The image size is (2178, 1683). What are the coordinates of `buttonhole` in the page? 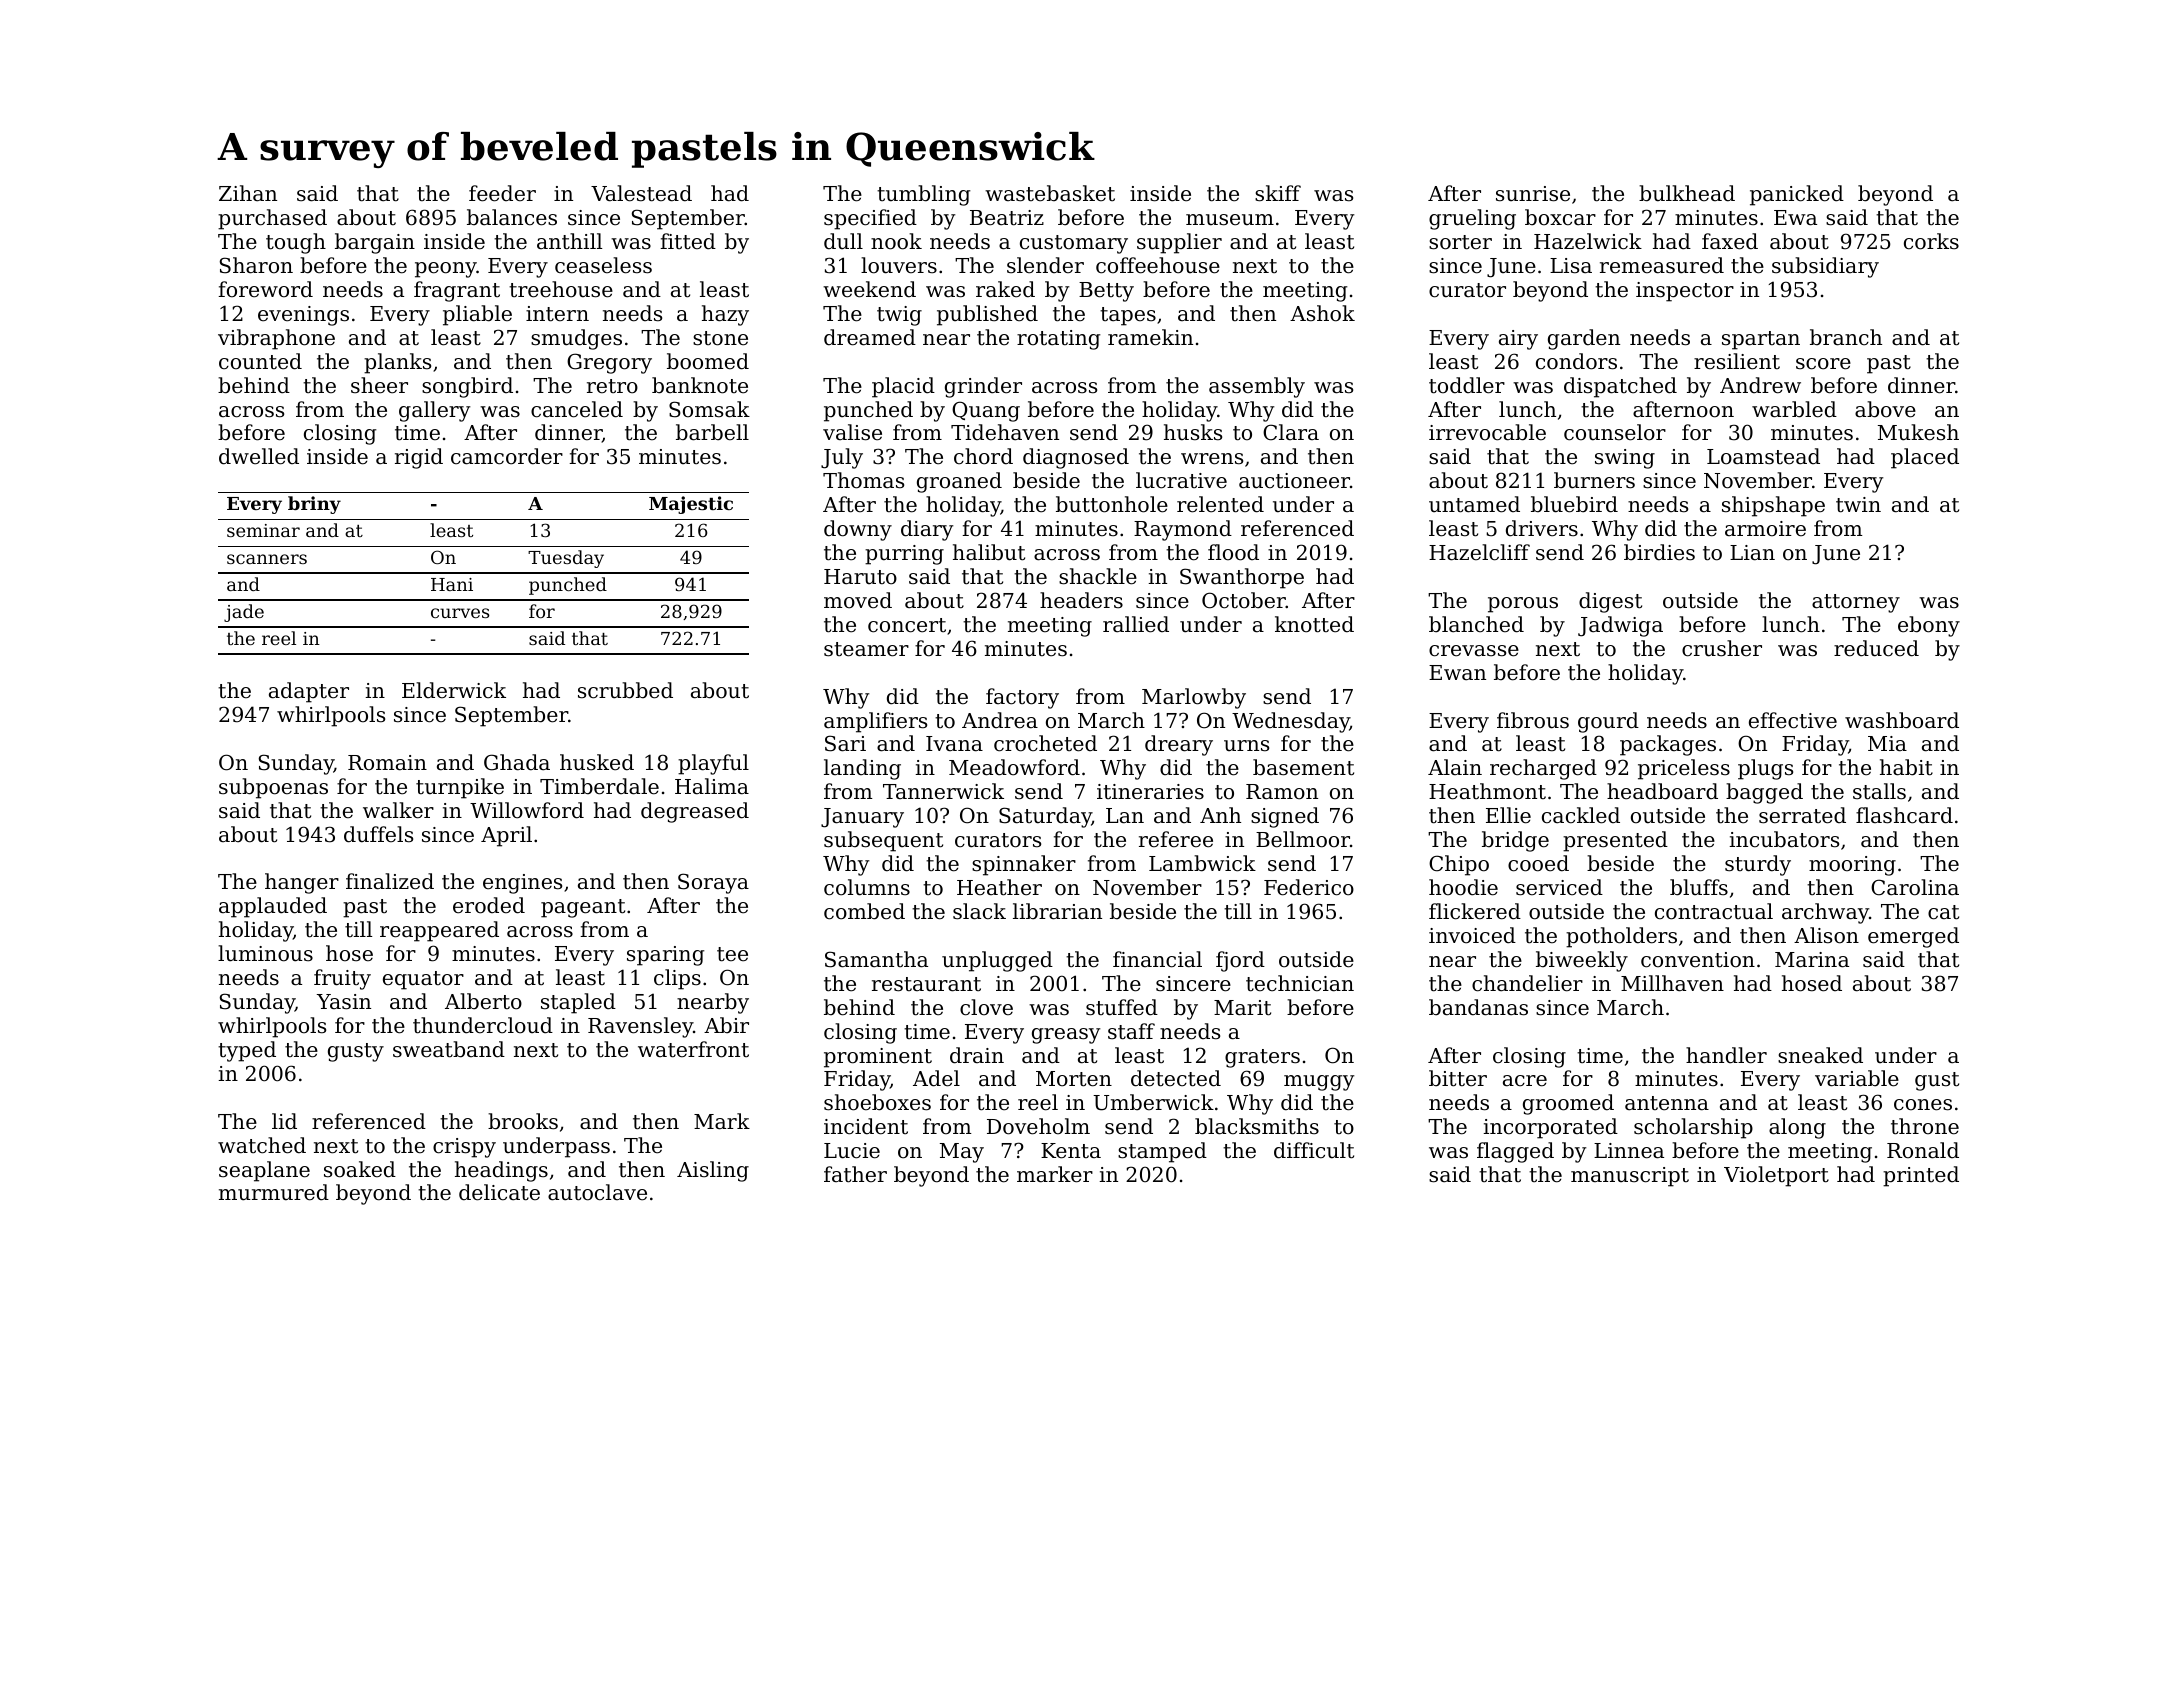 It's located at (1112, 504).
